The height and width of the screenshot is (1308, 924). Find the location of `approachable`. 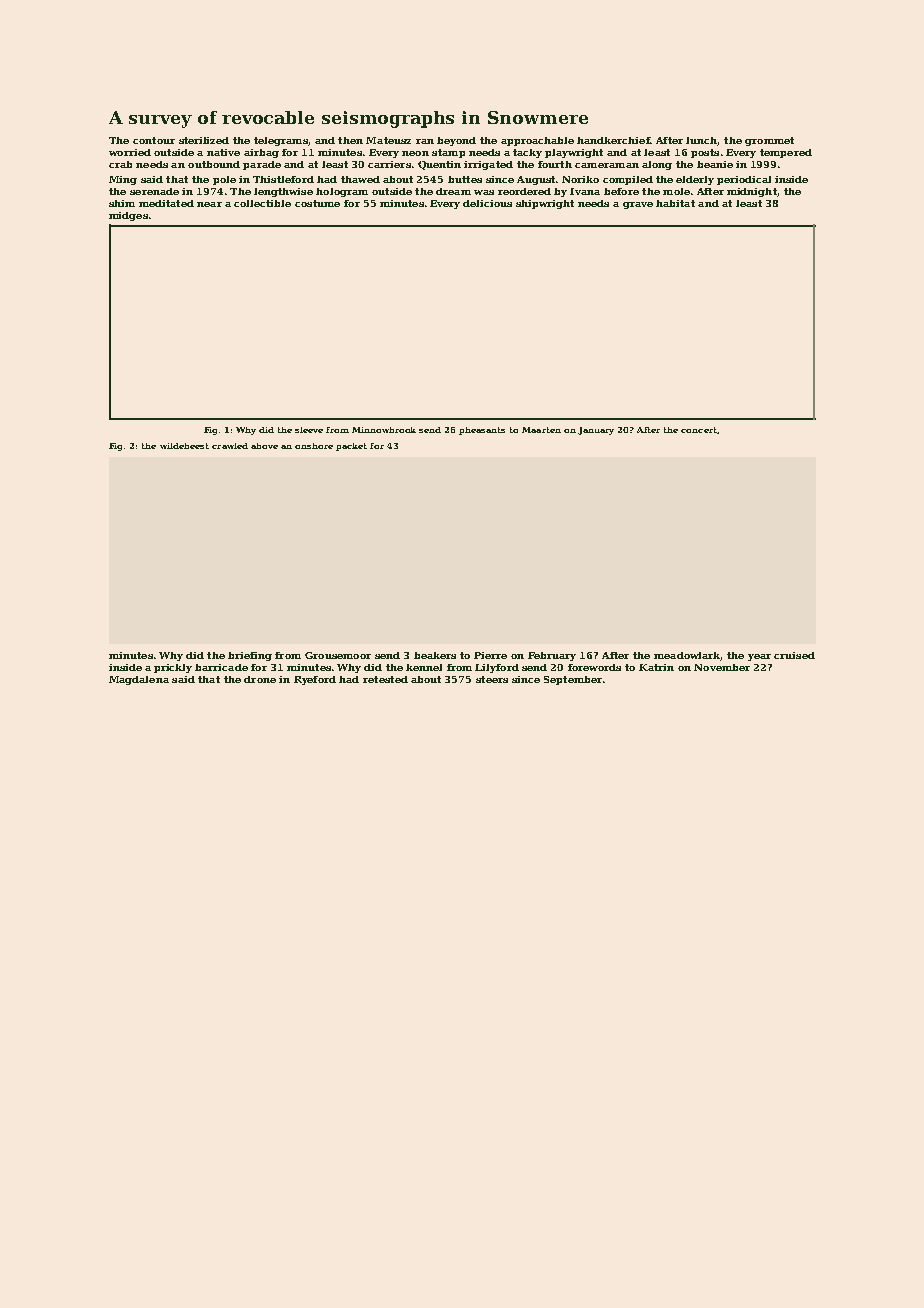

approachable is located at coordinates (537, 141).
